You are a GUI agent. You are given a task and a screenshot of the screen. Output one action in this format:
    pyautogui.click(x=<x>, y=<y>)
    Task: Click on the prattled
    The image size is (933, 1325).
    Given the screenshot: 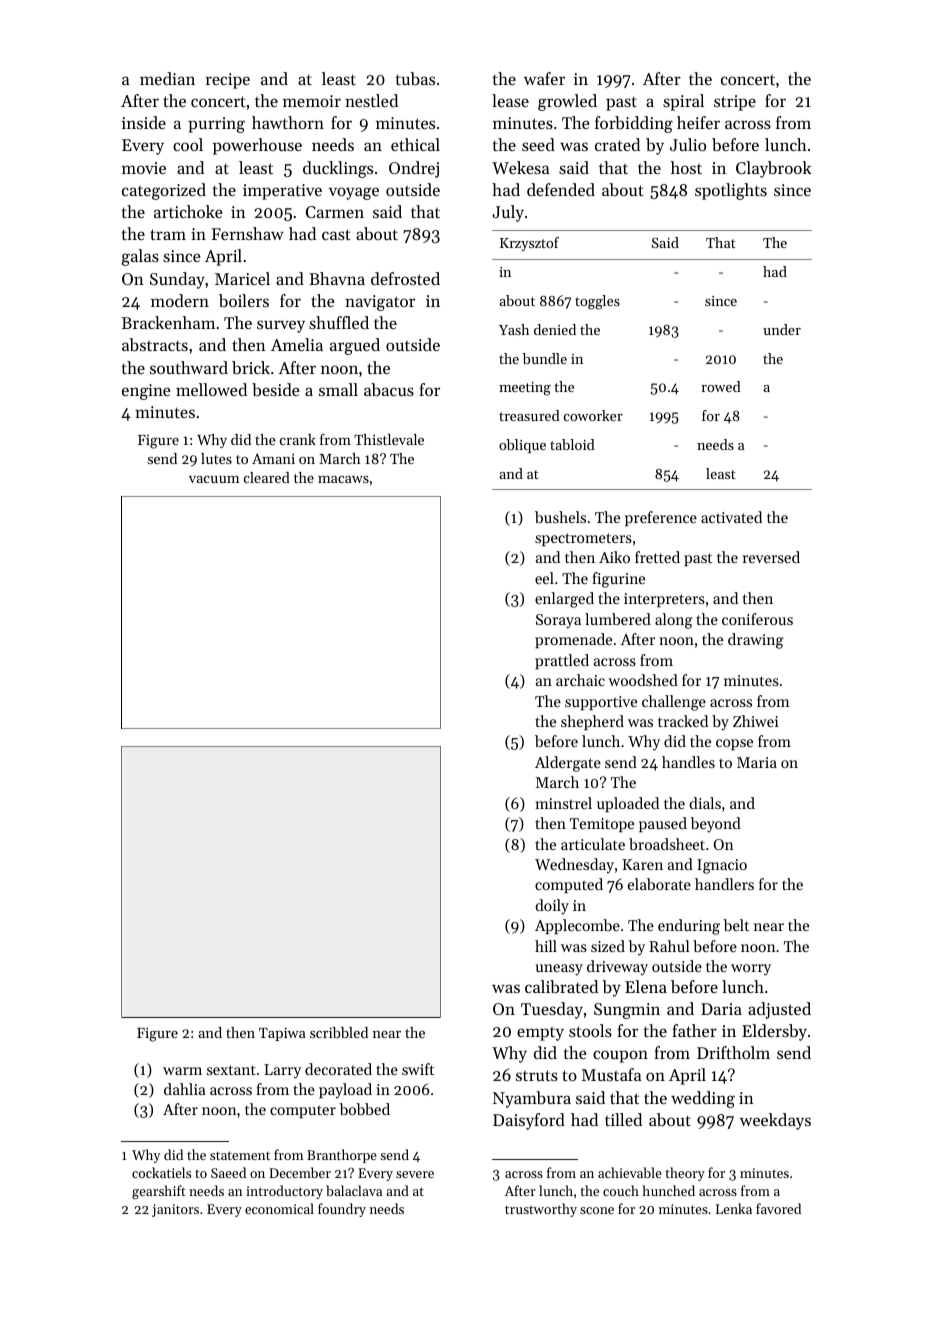 What is the action you would take?
    pyautogui.click(x=562, y=661)
